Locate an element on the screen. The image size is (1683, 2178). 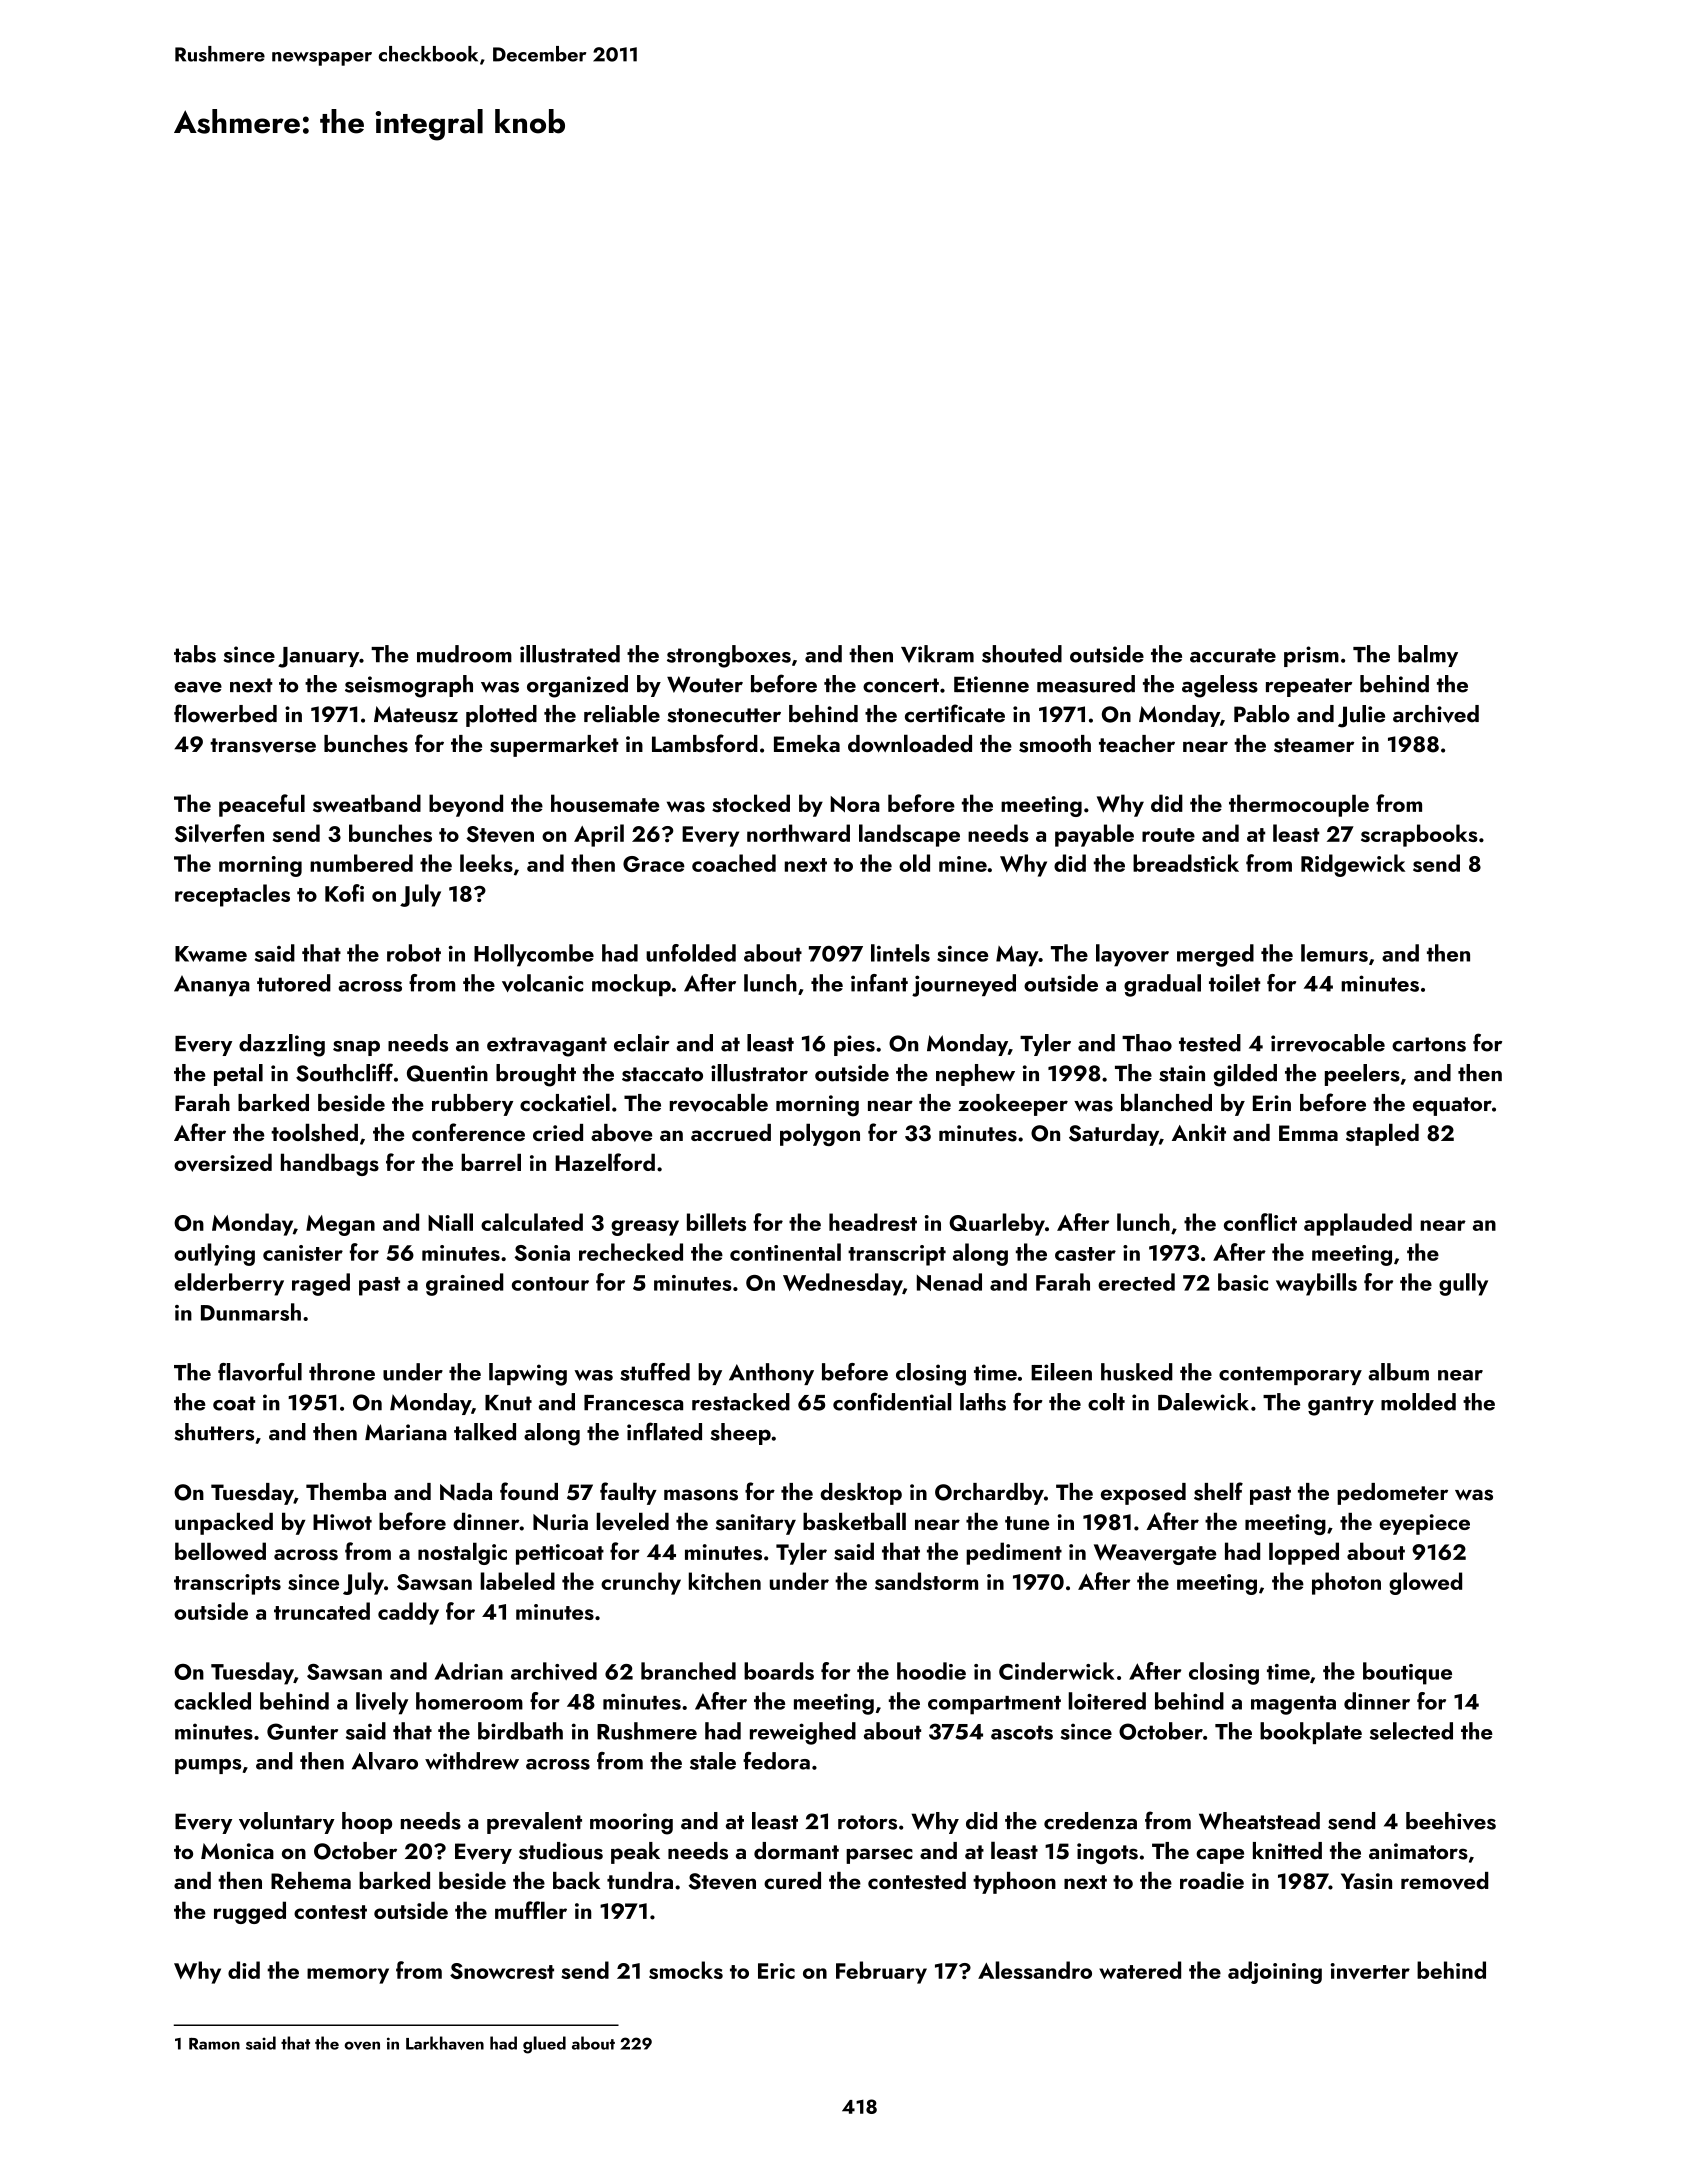
Ramon is located at coordinates (214, 2044).
